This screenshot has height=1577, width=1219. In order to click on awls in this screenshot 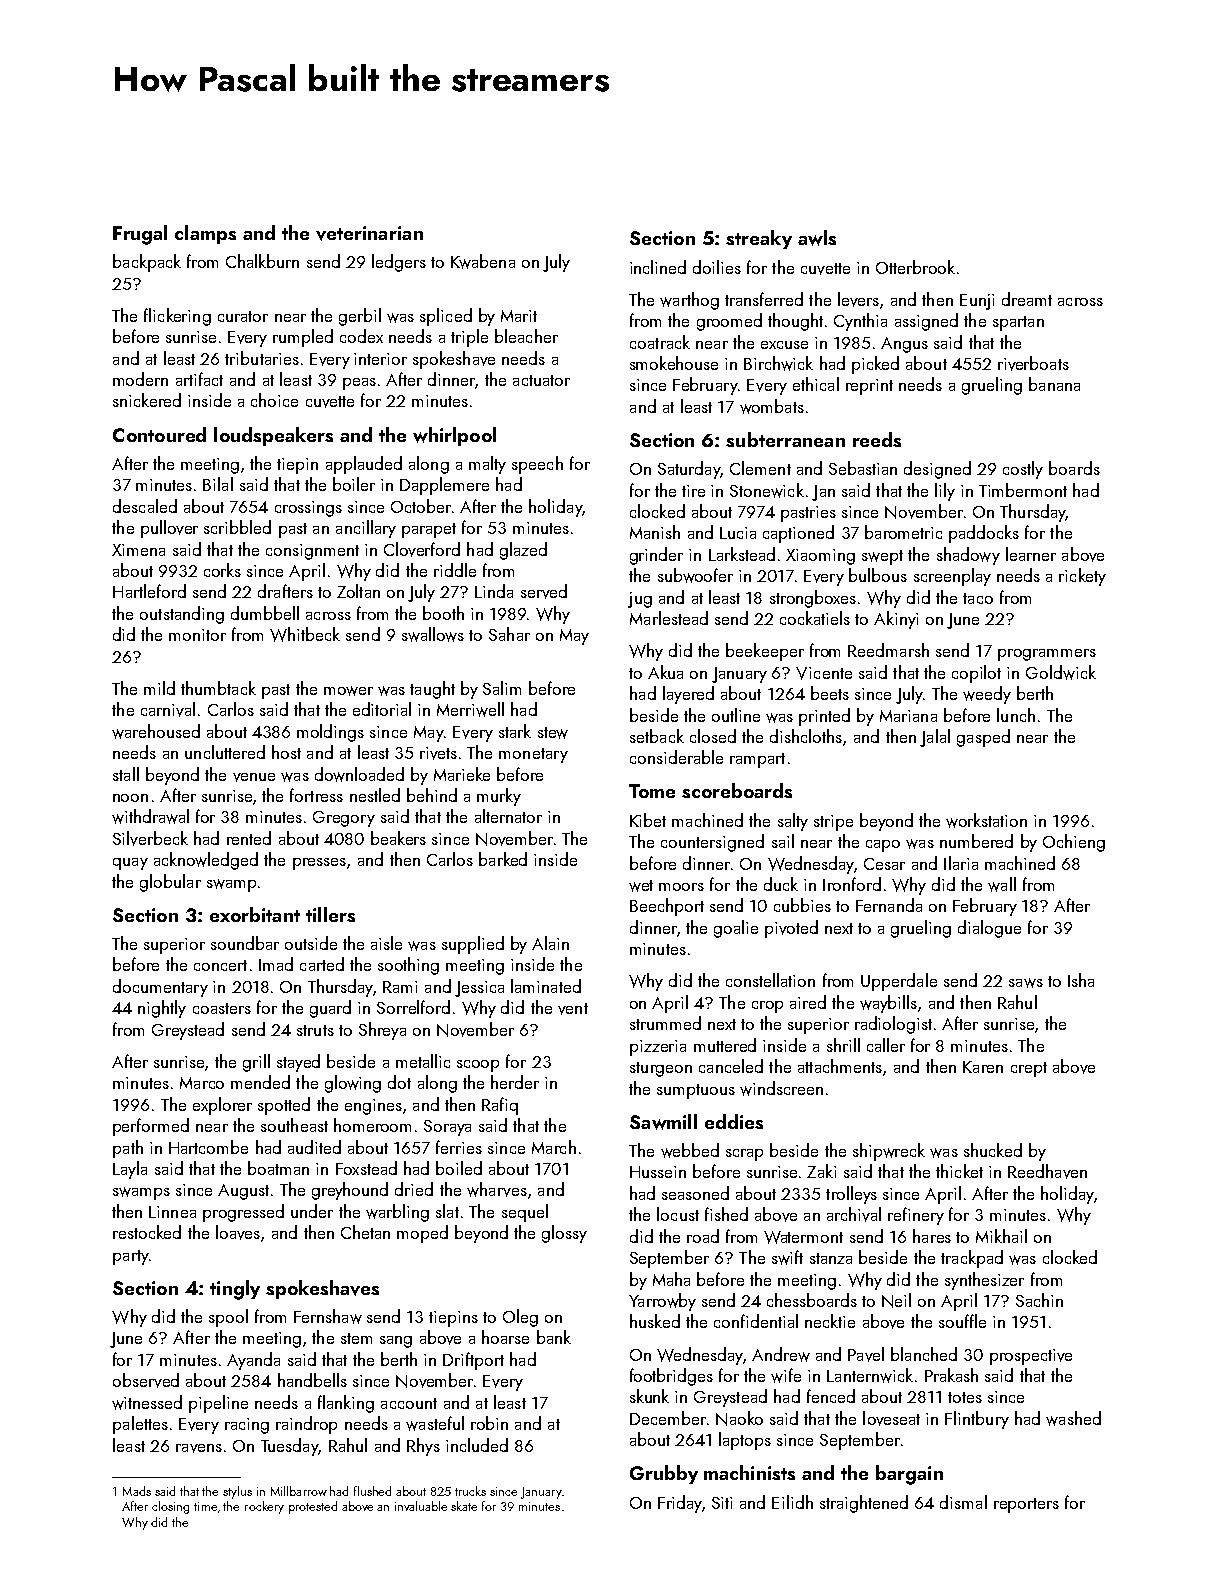, I will do `click(817, 238)`.
